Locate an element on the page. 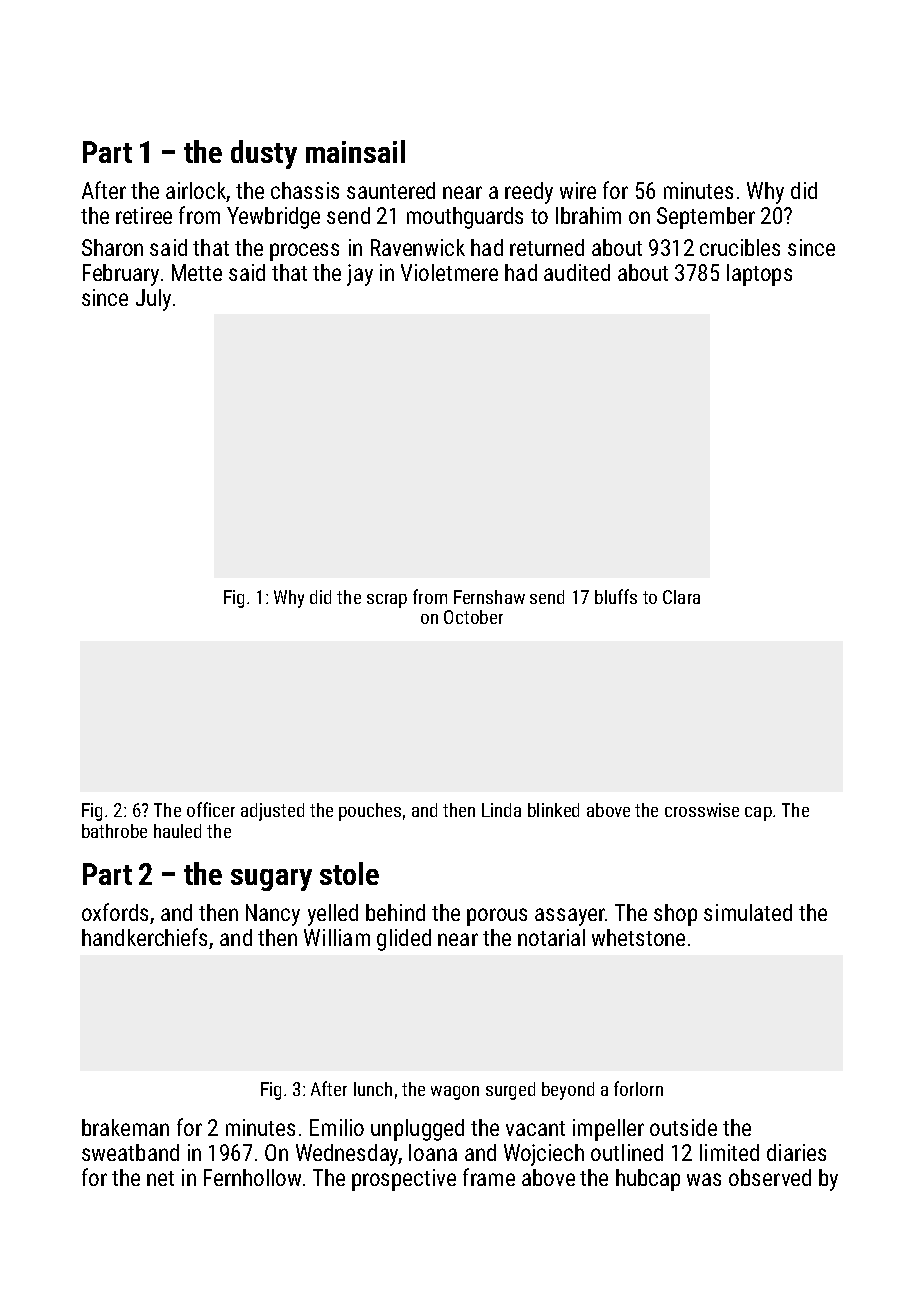 The width and height of the image is (924, 1314). laptops is located at coordinates (759, 275).
